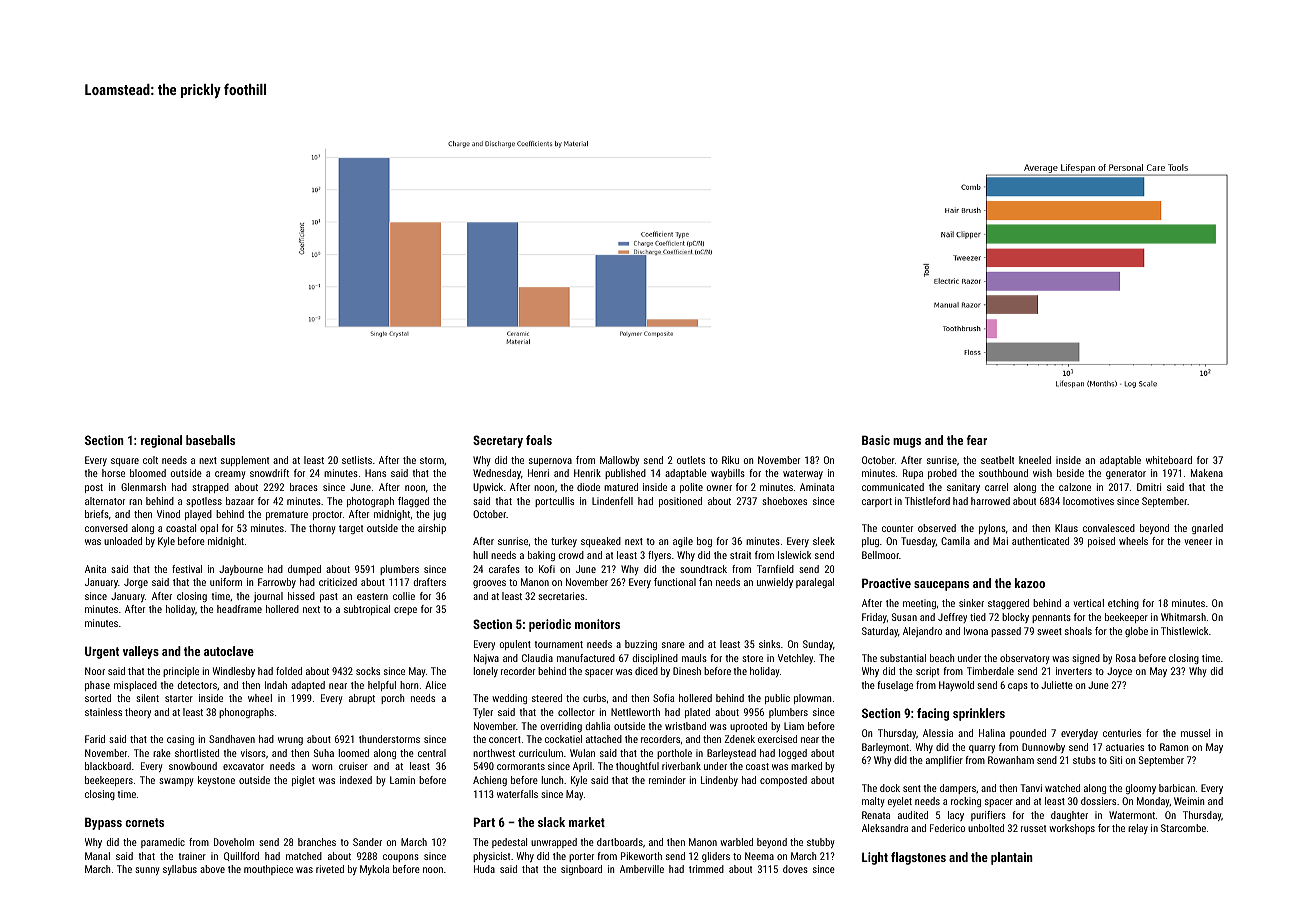  Describe the element at coordinates (210, 440) in the document. I see `baseballs` at that location.
